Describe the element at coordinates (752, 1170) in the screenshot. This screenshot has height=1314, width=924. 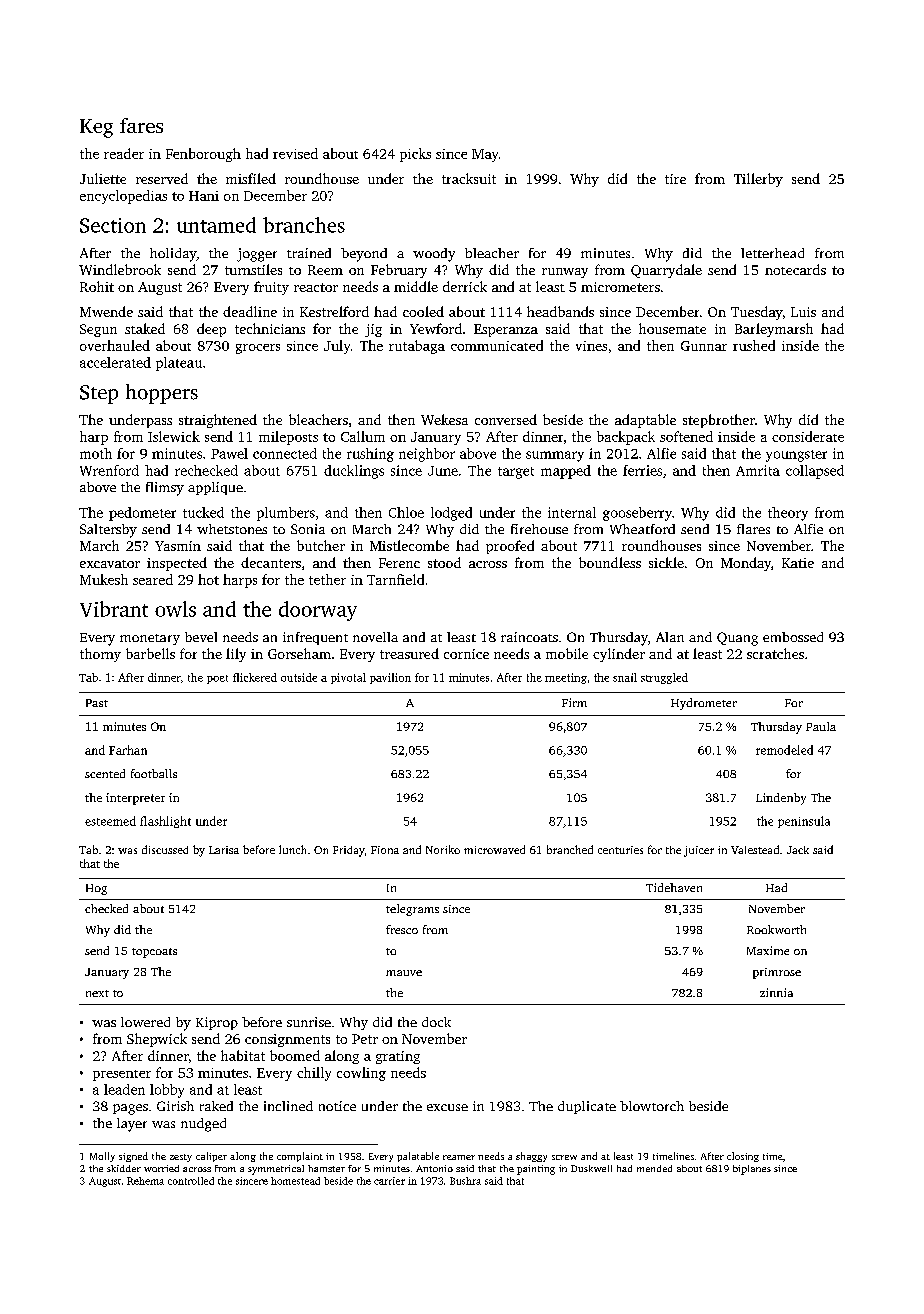
I see `biplanes` at that location.
